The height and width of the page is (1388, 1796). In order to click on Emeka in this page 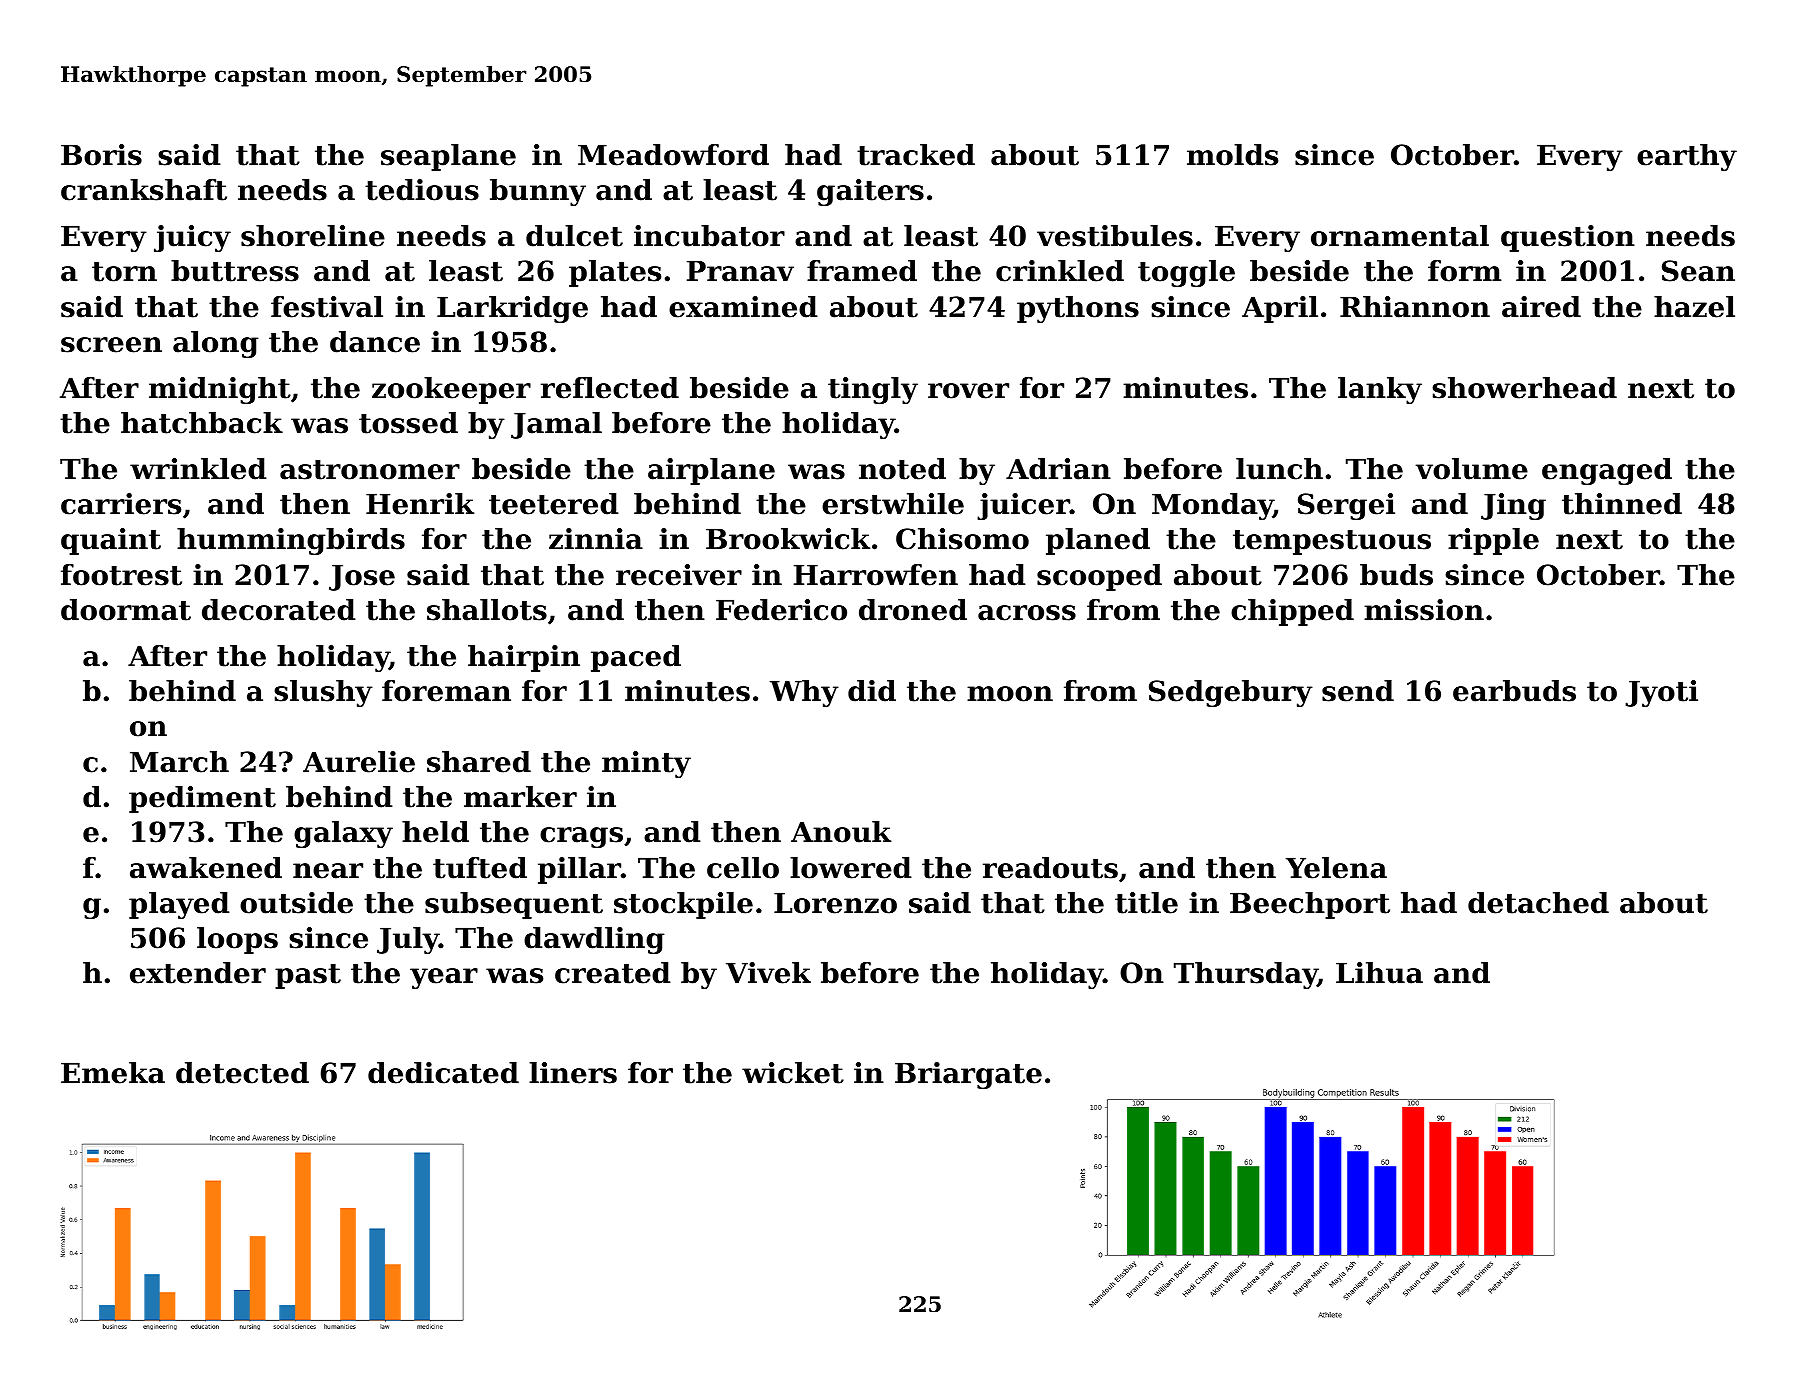, I will do `click(113, 1073)`.
